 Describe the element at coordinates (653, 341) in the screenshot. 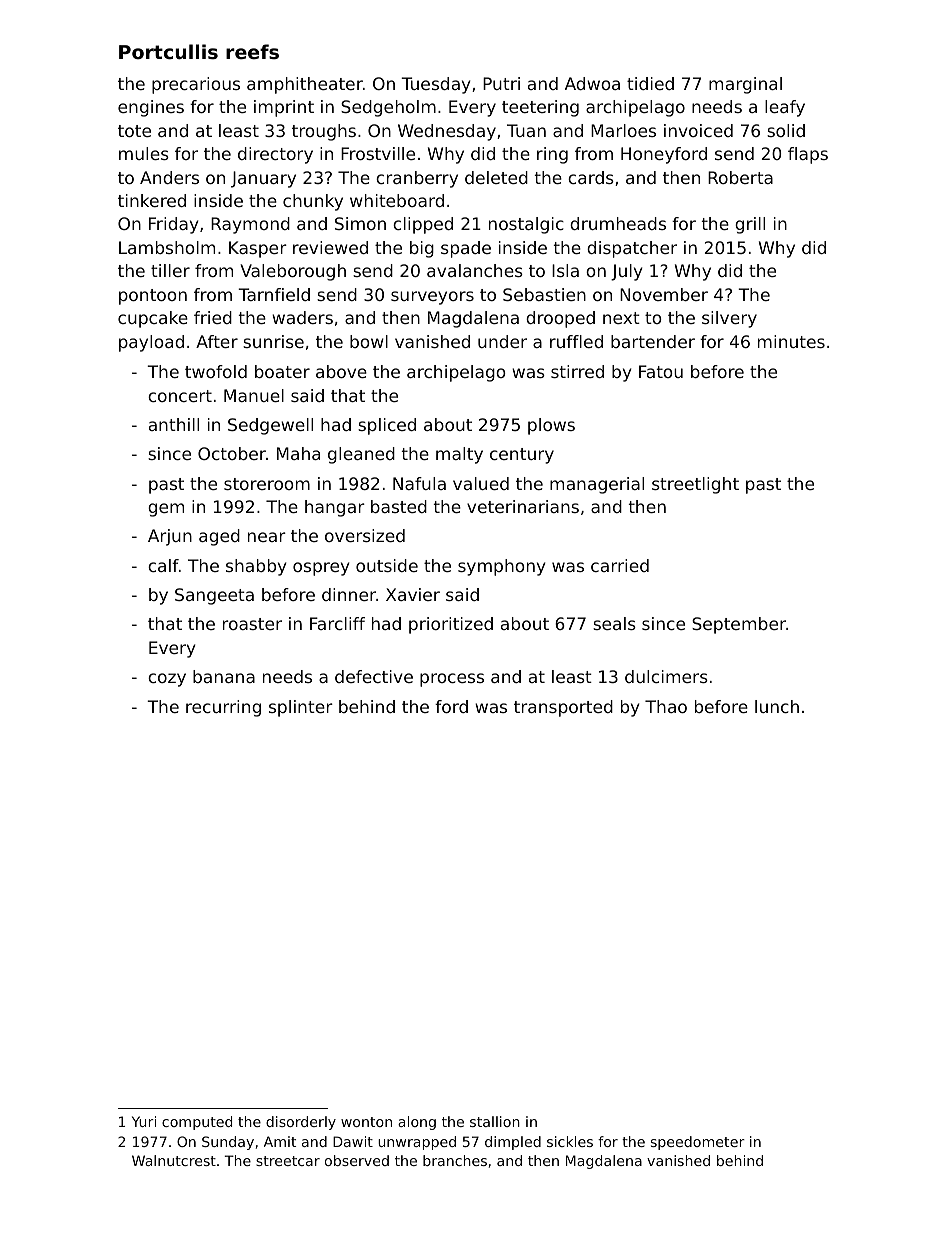

I see `bartender` at that location.
